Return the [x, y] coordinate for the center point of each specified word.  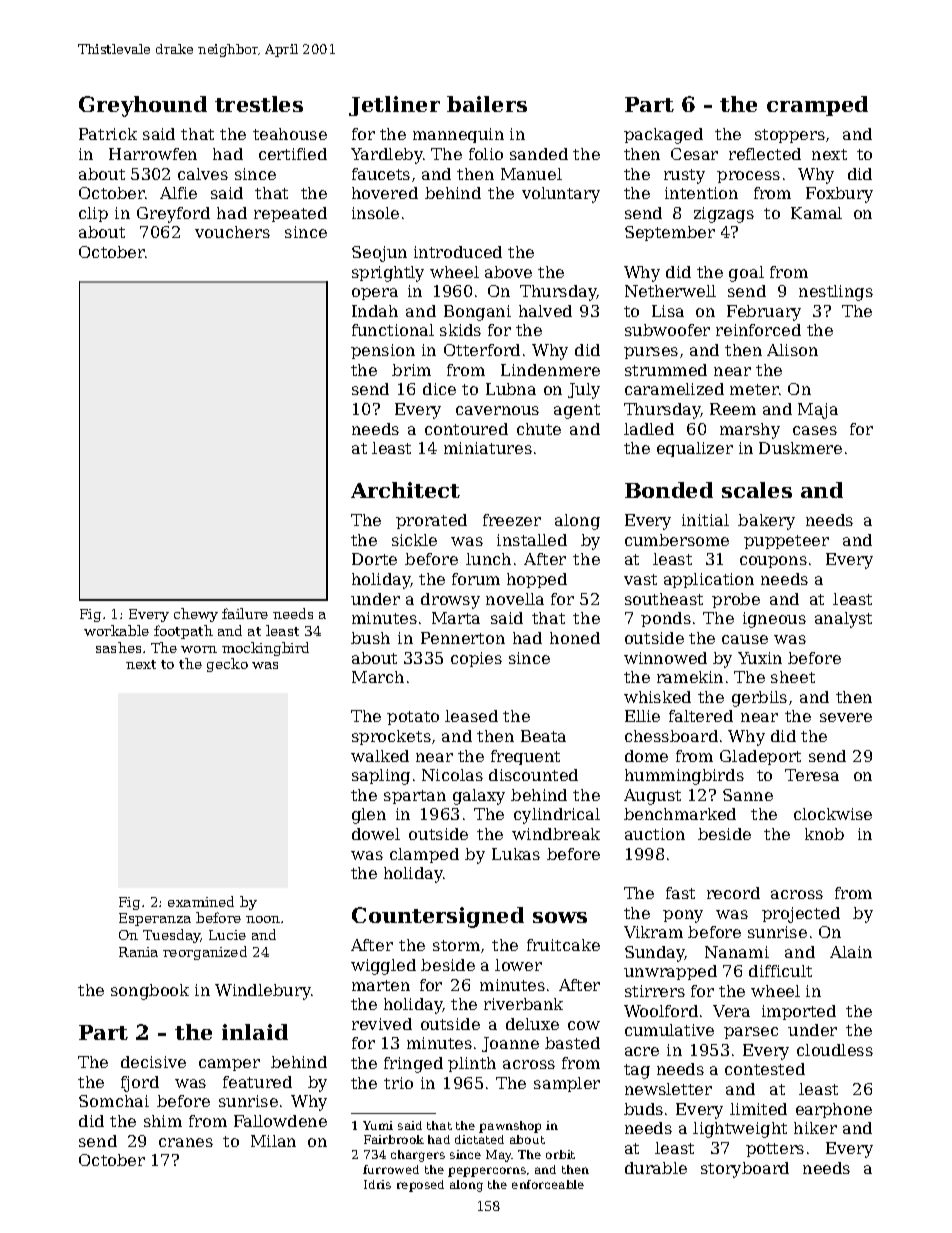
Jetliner [394, 106]
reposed [420, 1186]
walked [380, 756]
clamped [424, 855]
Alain [851, 952]
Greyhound [143, 106]
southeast [664, 599]
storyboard [745, 1170]
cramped [817, 106]
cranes [186, 1142]
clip [93, 214]
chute [539, 429]
